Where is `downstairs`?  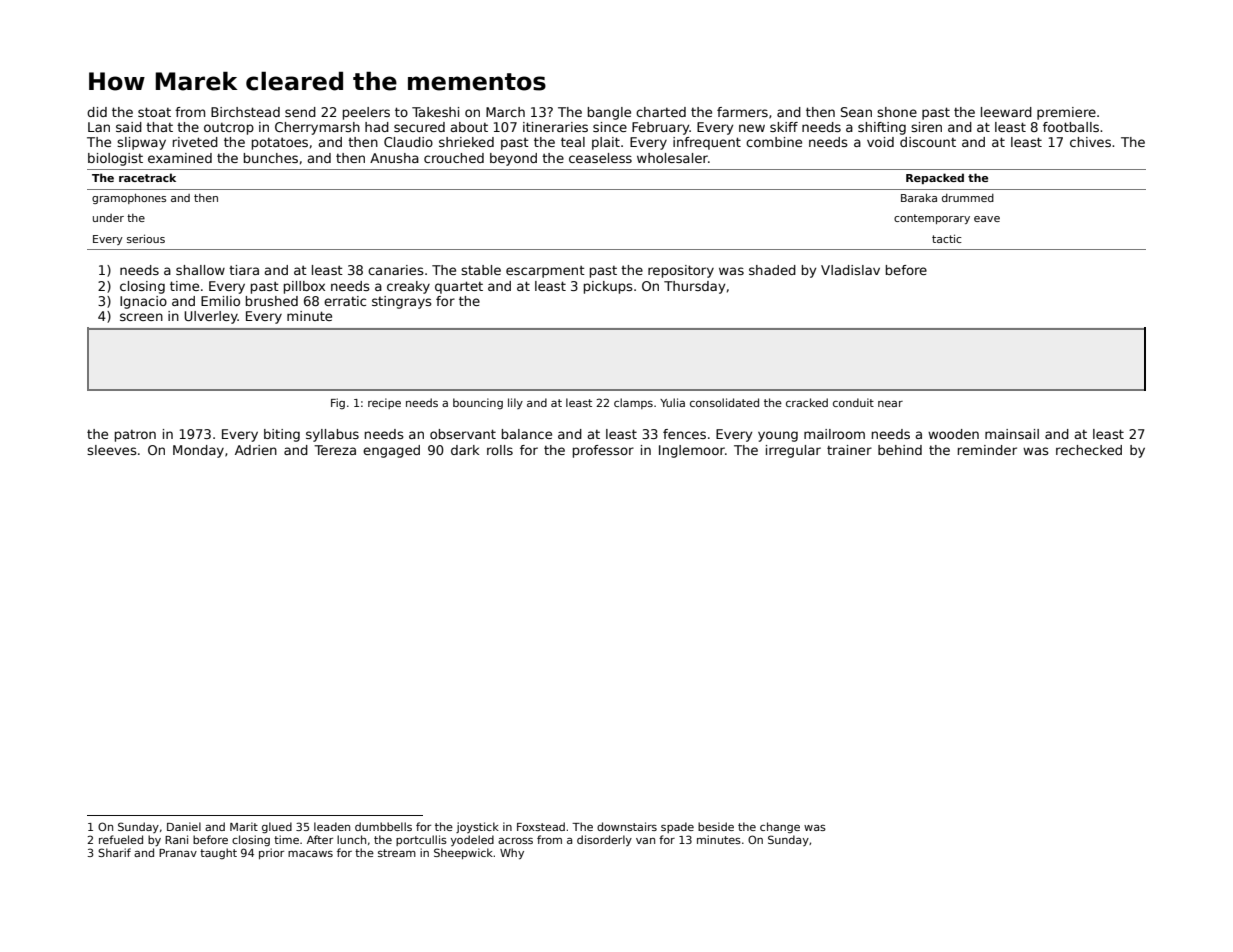 downstairs is located at coordinates (627, 826).
